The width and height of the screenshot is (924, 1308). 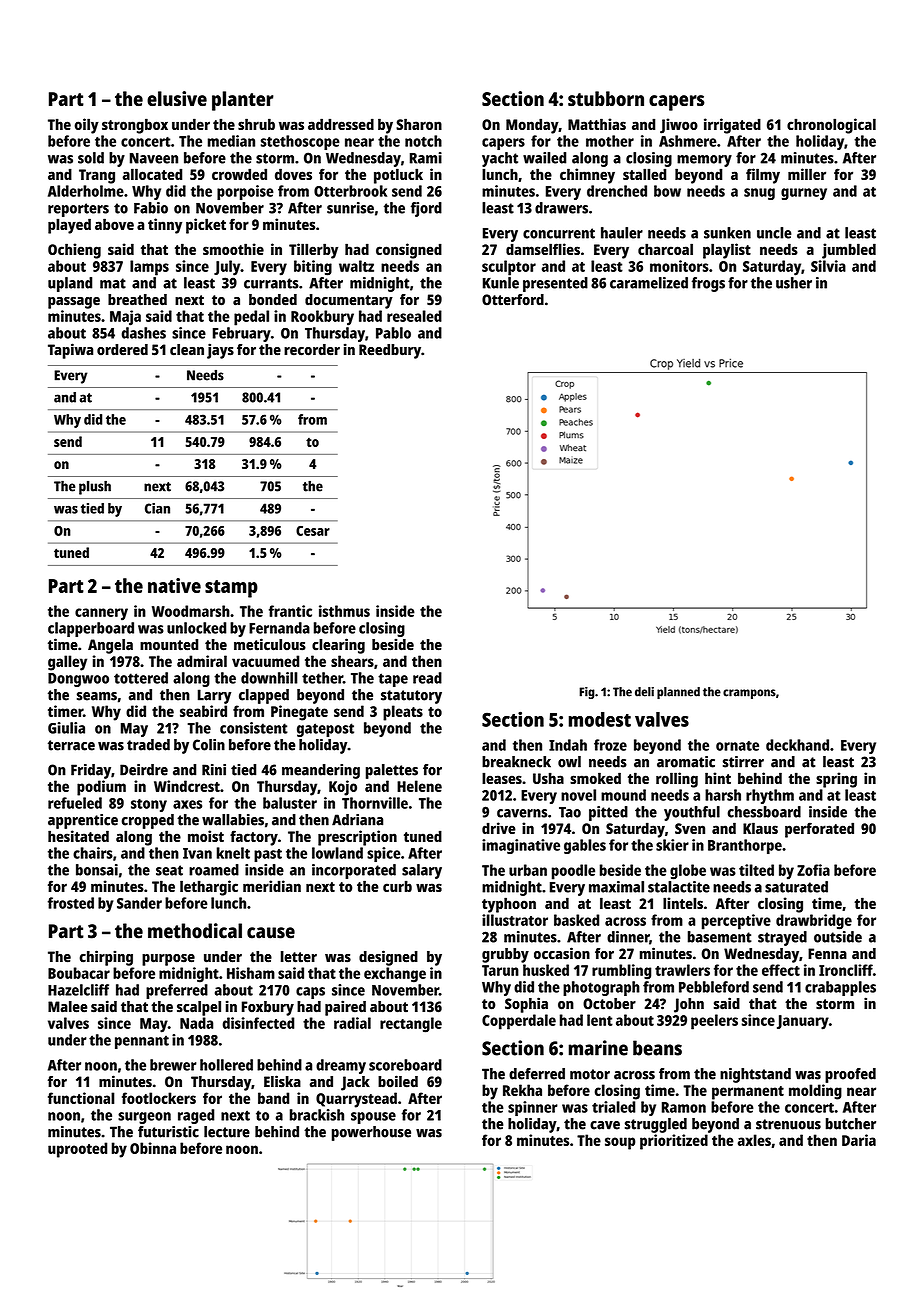 I want to click on planned, so click(x=678, y=693).
